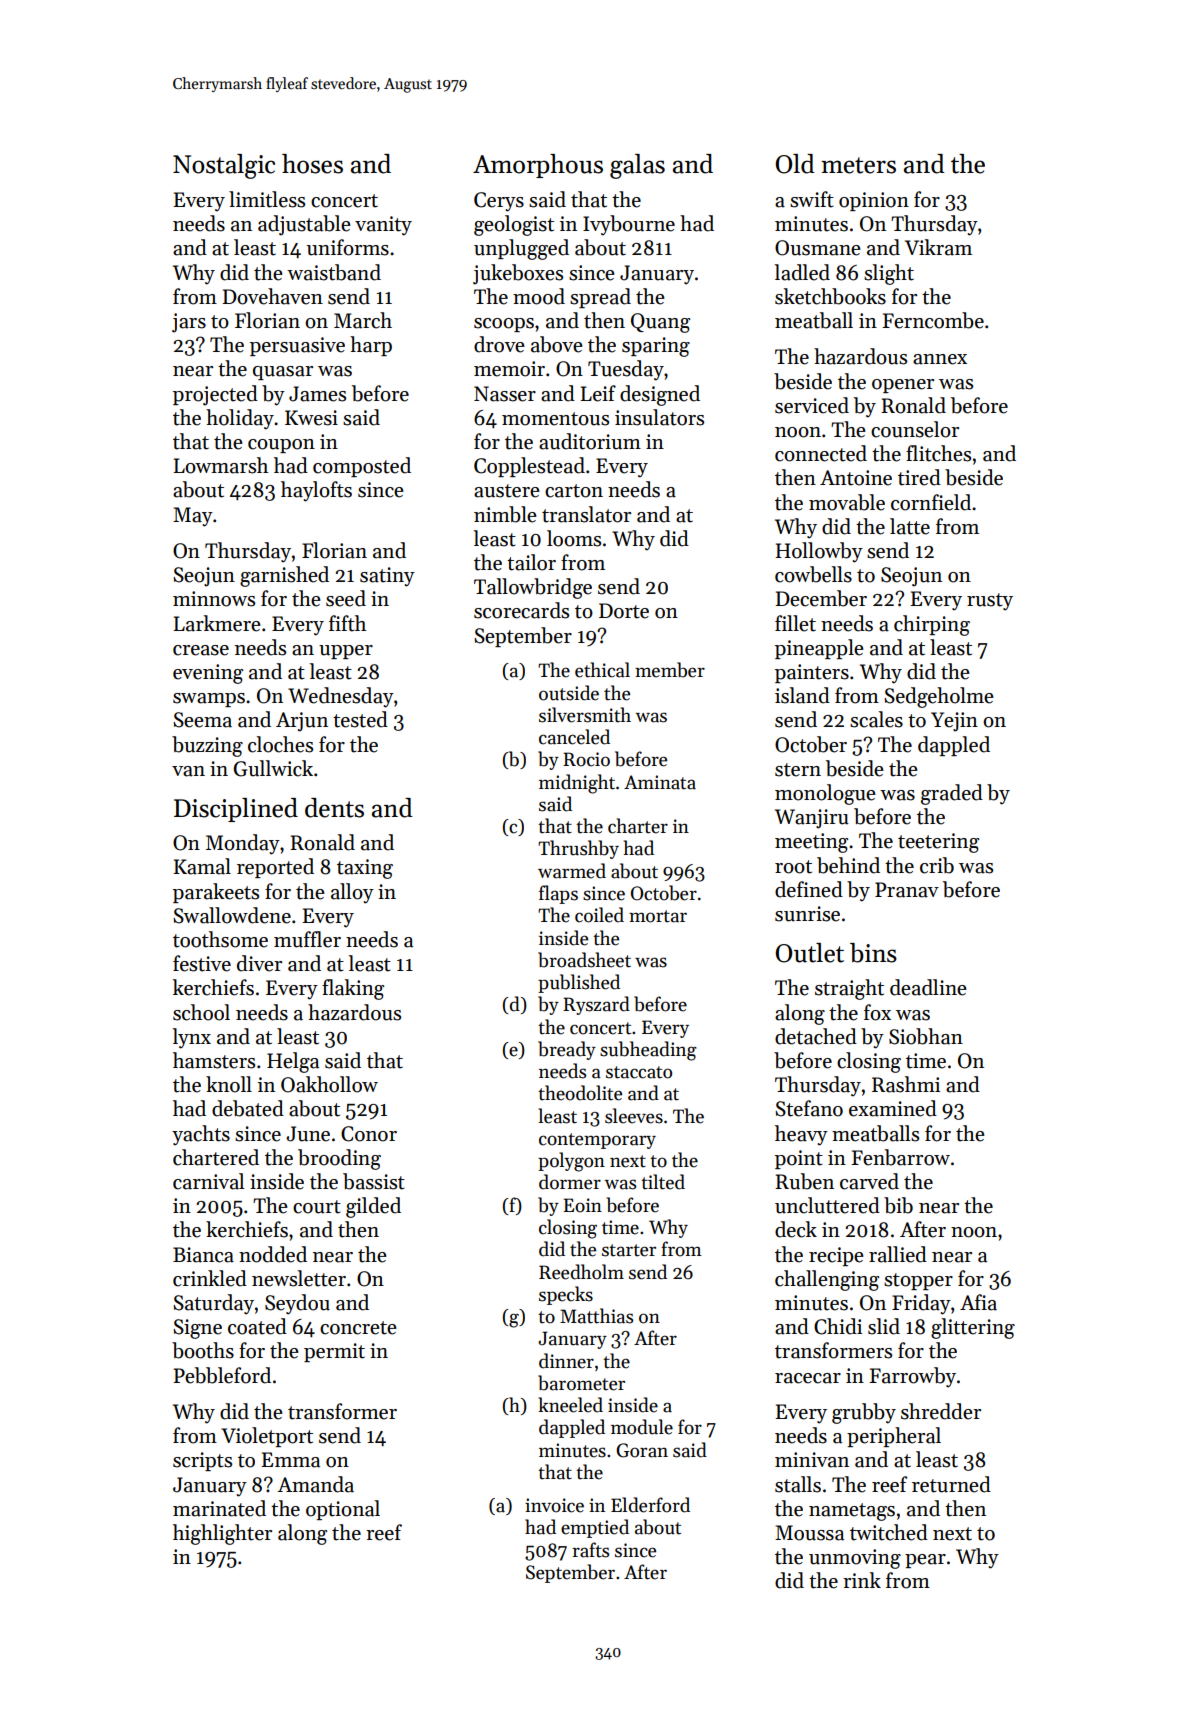 The image size is (1190, 1723). I want to click on galas, so click(637, 166).
